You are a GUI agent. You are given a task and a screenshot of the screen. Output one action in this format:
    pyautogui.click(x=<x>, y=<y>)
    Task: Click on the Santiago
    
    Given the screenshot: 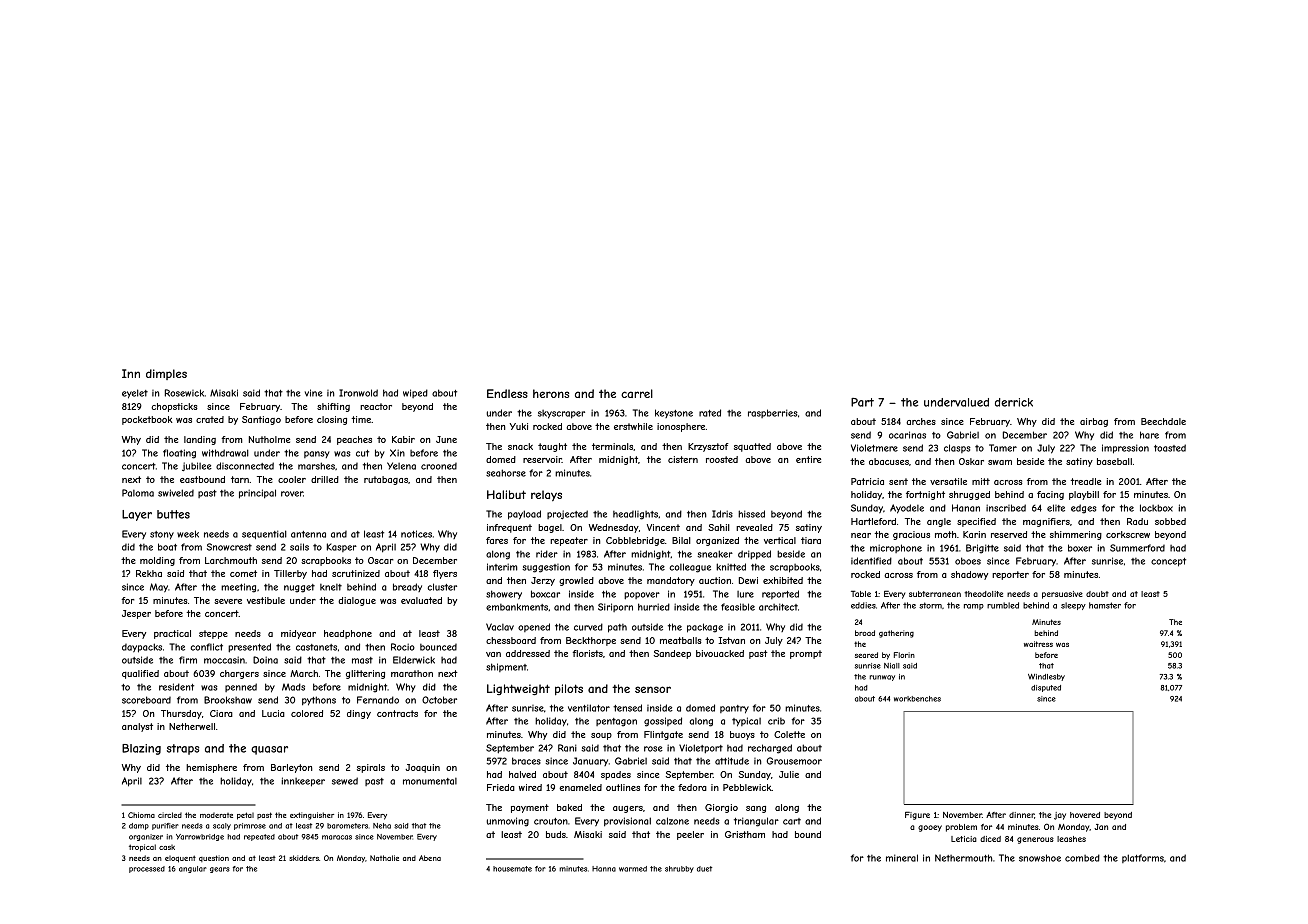 What is the action you would take?
    pyautogui.click(x=261, y=420)
